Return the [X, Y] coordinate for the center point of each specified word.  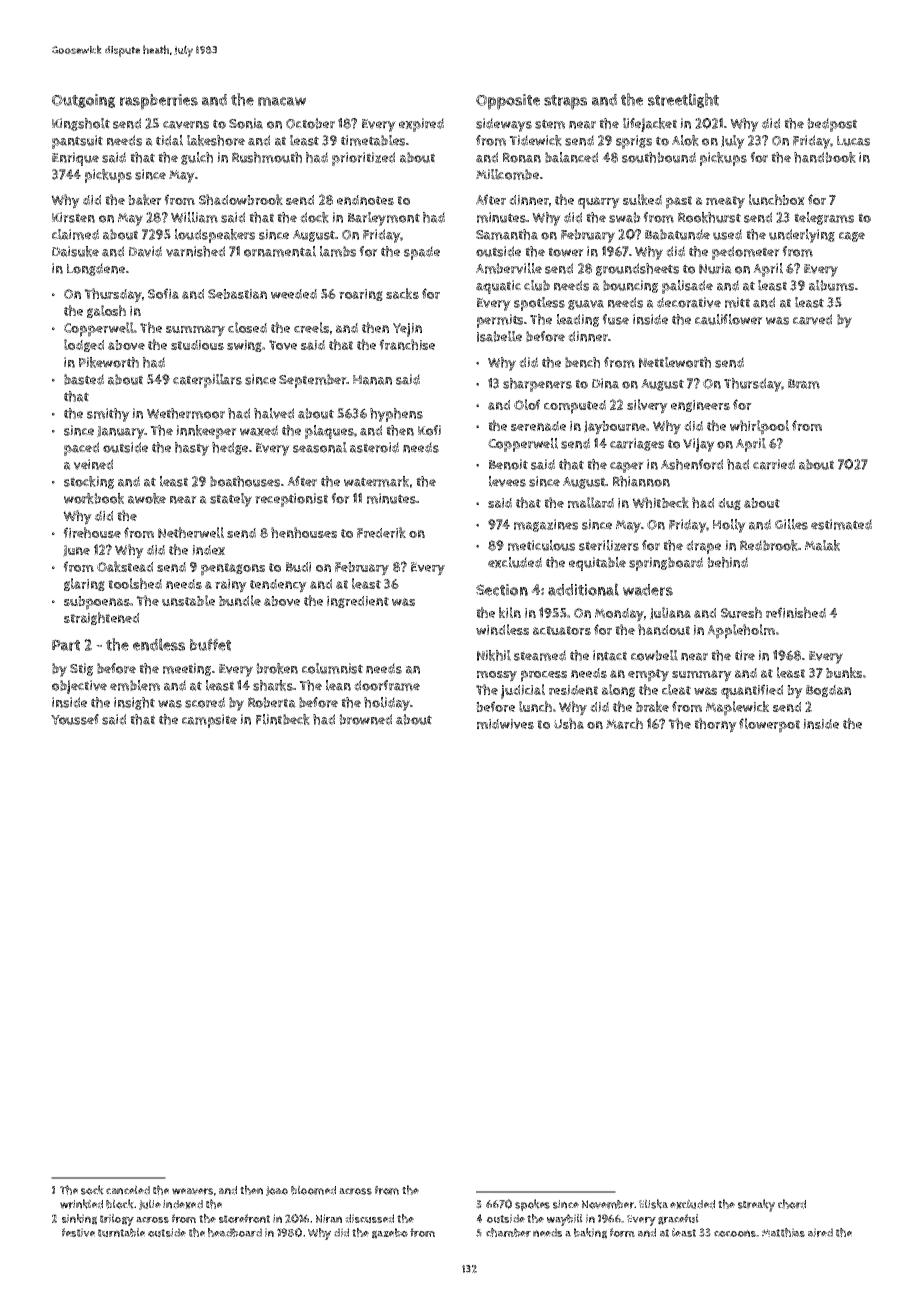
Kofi [429, 430]
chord [792, 1204]
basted [84, 379]
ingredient [358, 602]
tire [745, 655]
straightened [101, 618]
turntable [121, 1232]
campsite [209, 721]
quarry [599, 203]
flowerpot [769, 725]
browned [365, 719]
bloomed [313, 1190]
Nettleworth [675, 362]
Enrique [75, 159]
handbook [825, 157]
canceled [128, 1190]
